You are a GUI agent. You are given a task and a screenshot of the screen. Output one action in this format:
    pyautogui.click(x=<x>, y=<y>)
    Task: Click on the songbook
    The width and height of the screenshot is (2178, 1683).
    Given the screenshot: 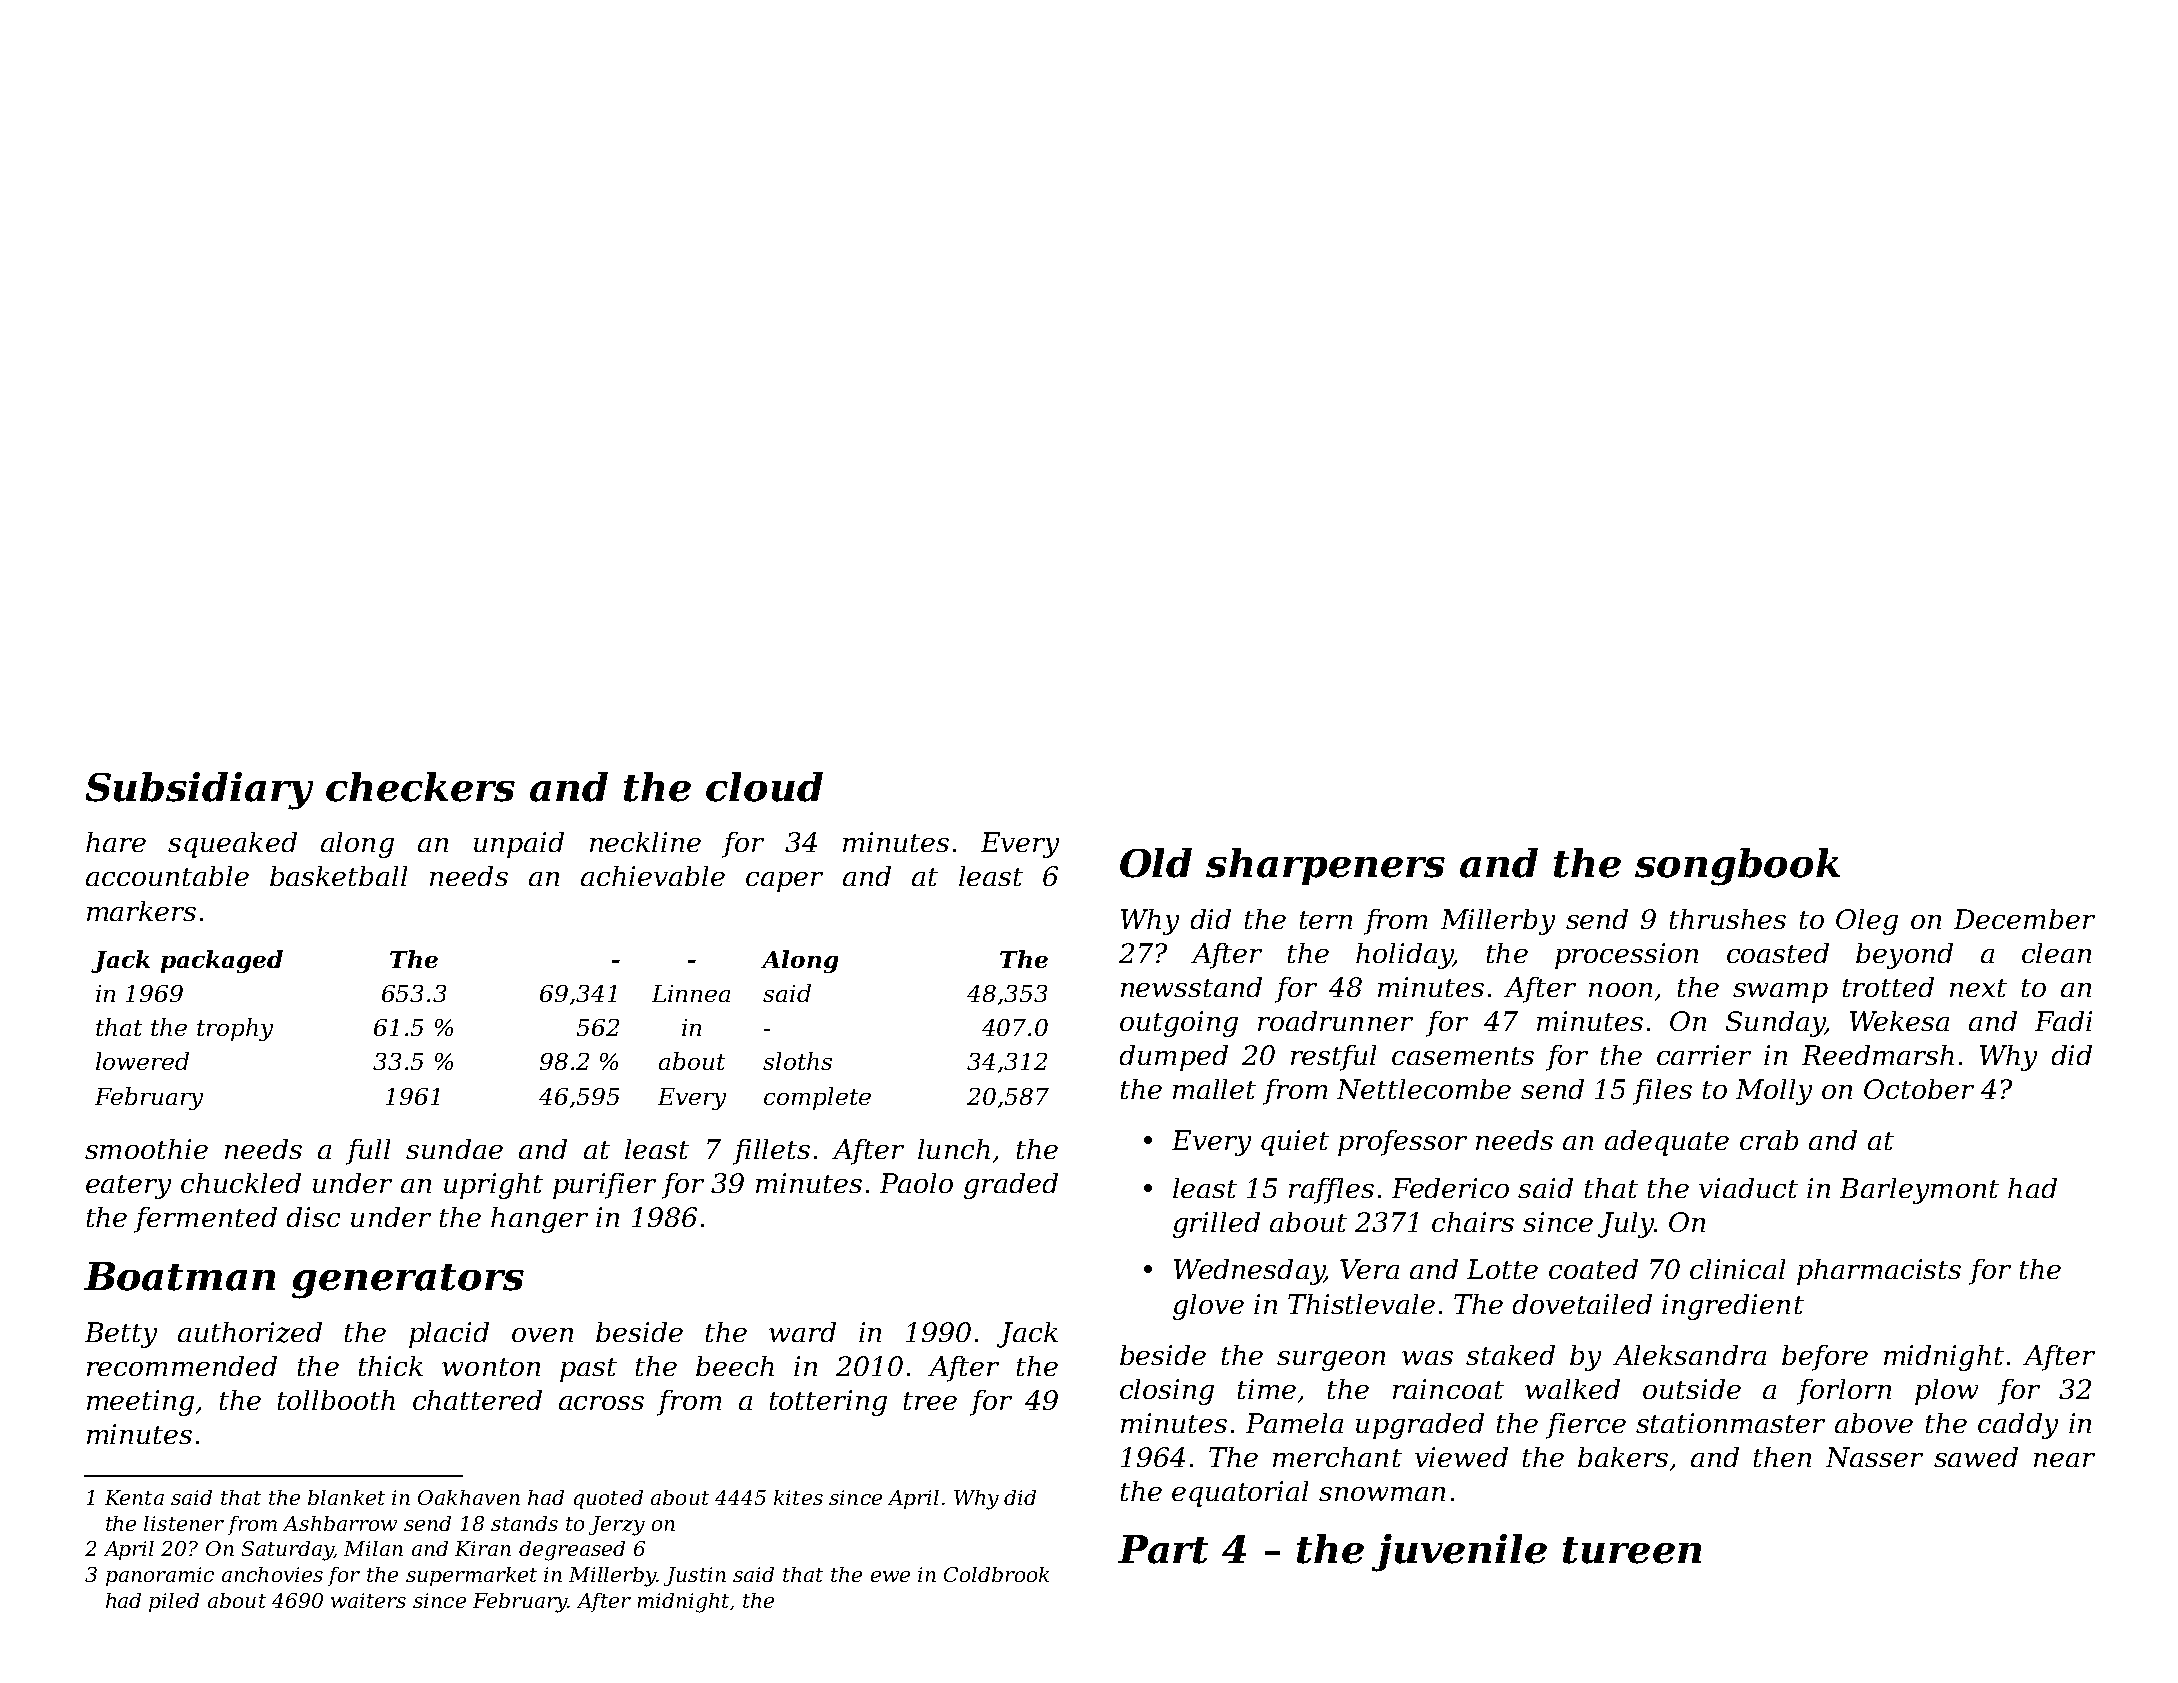 What is the action you would take?
    pyautogui.click(x=1737, y=867)
